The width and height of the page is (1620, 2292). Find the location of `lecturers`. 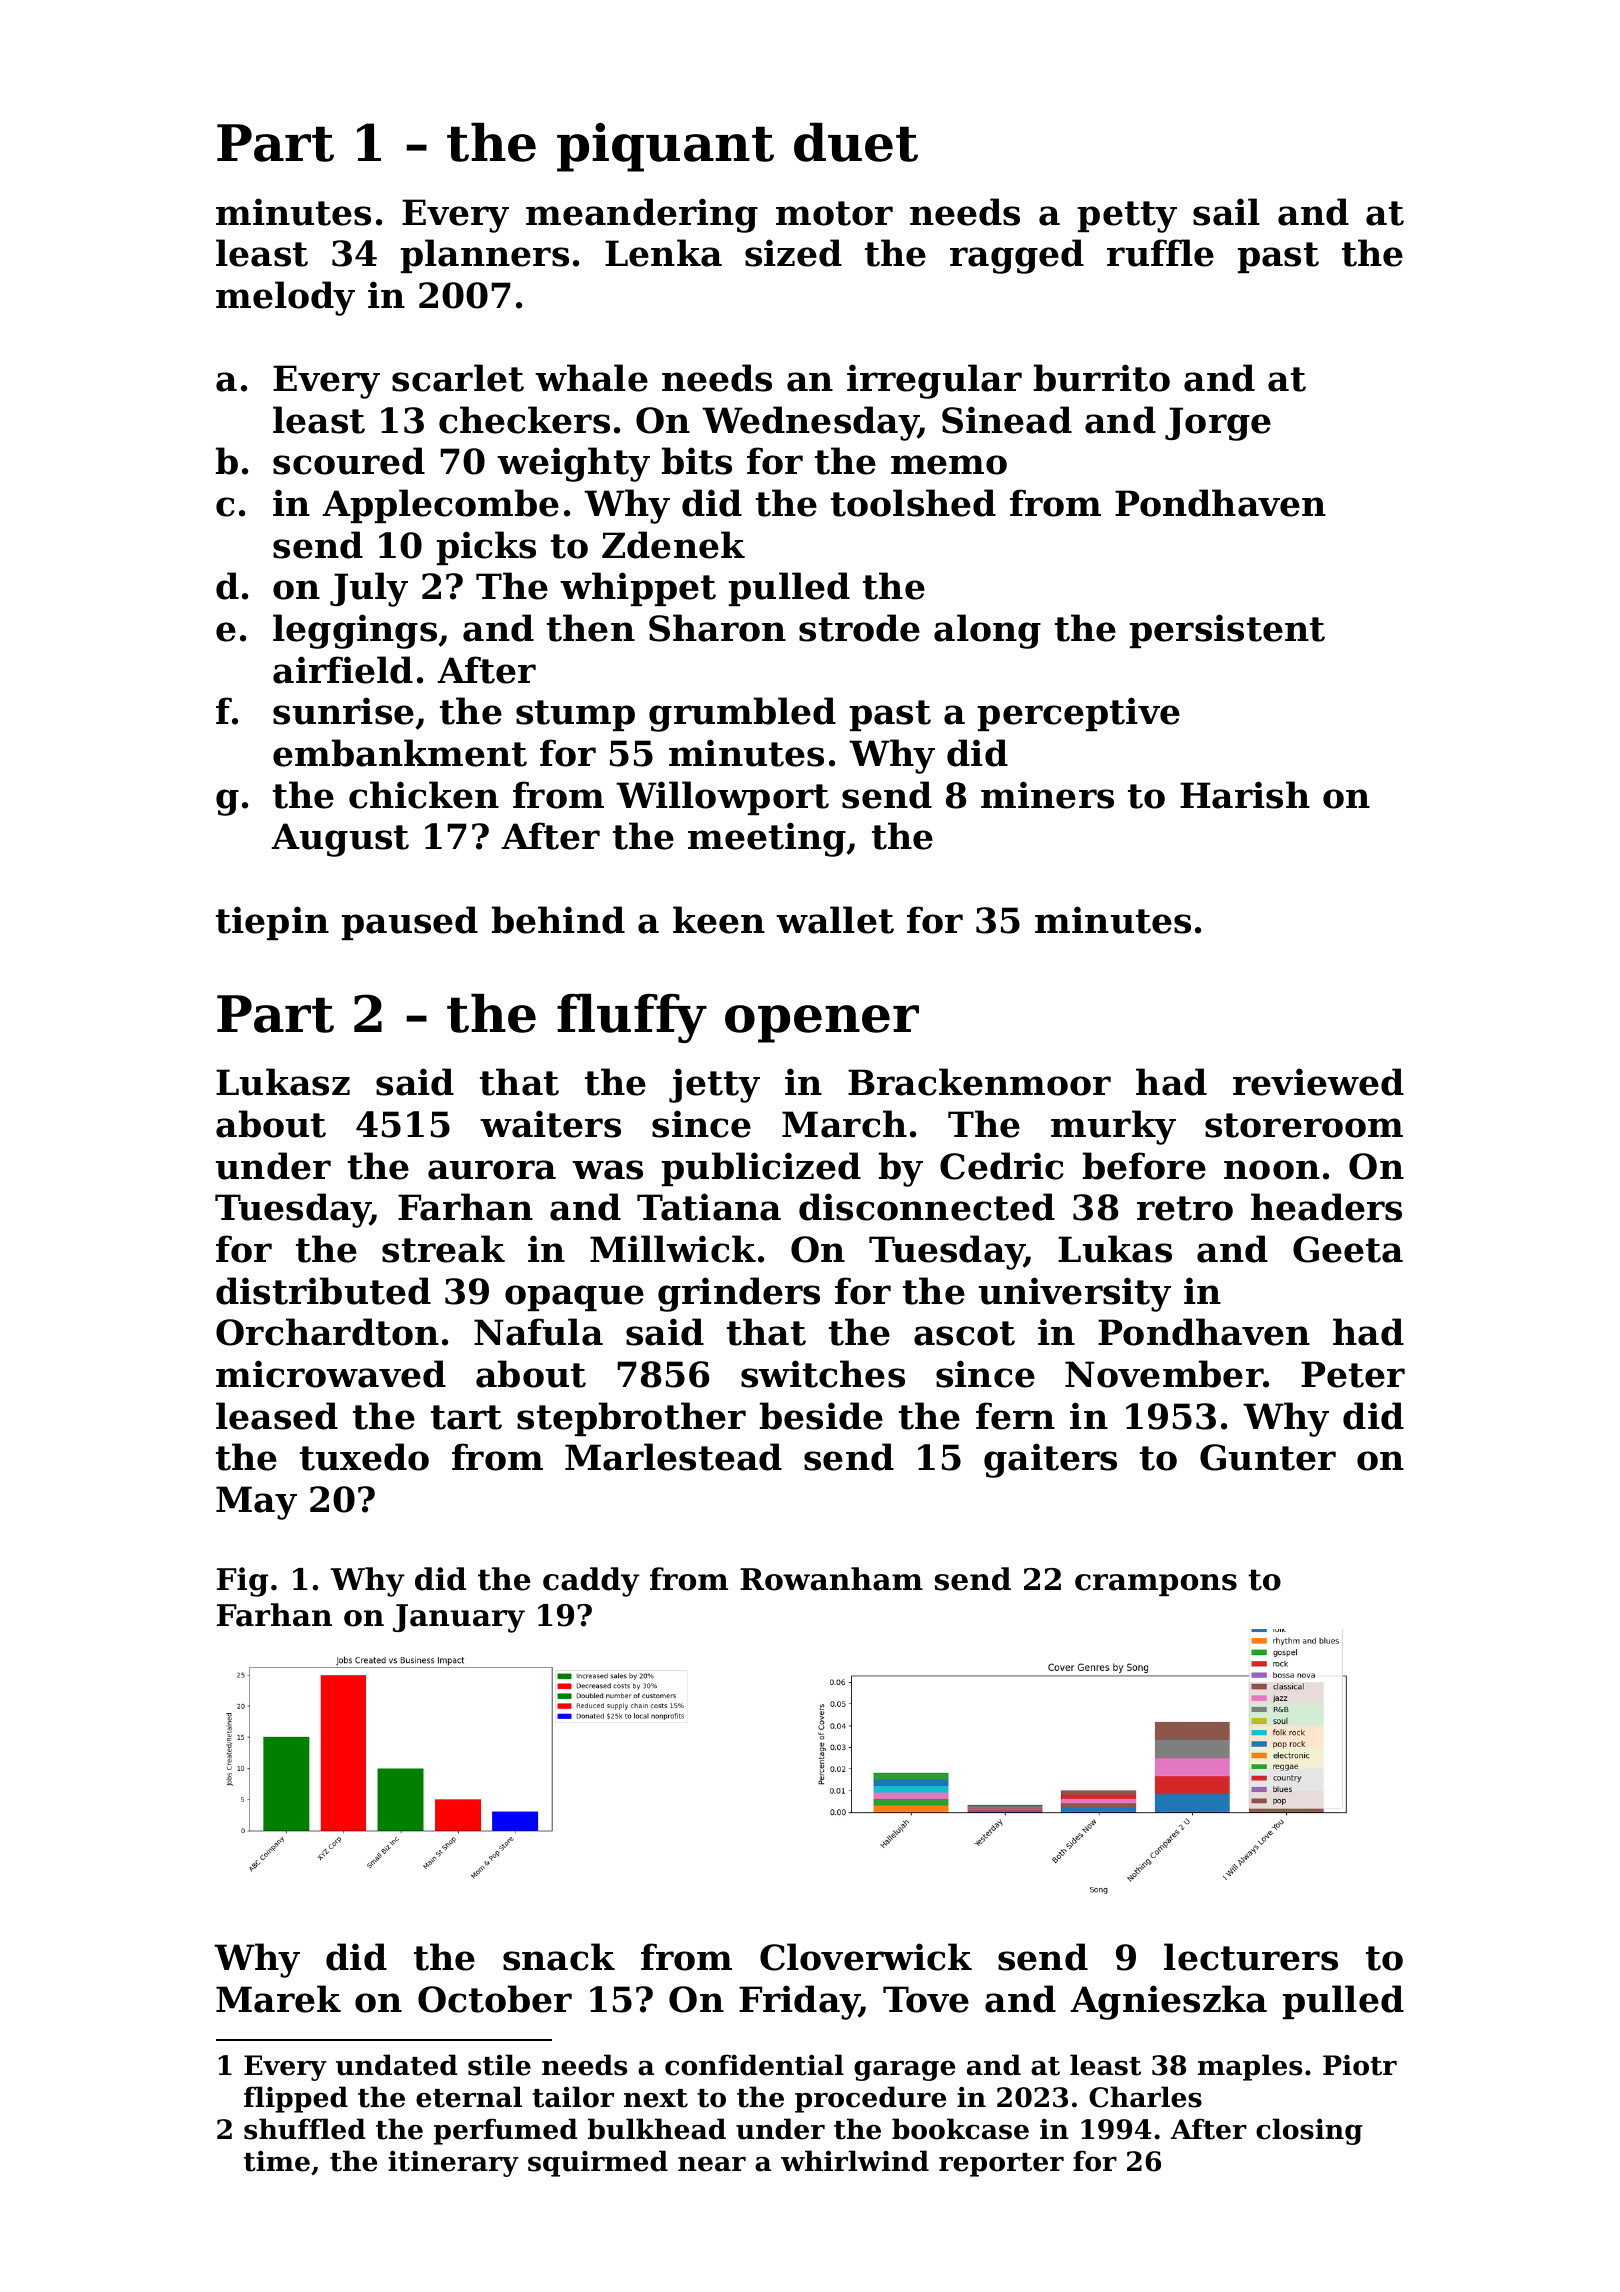

lecturers is located at coordinates (1251, 1957).
